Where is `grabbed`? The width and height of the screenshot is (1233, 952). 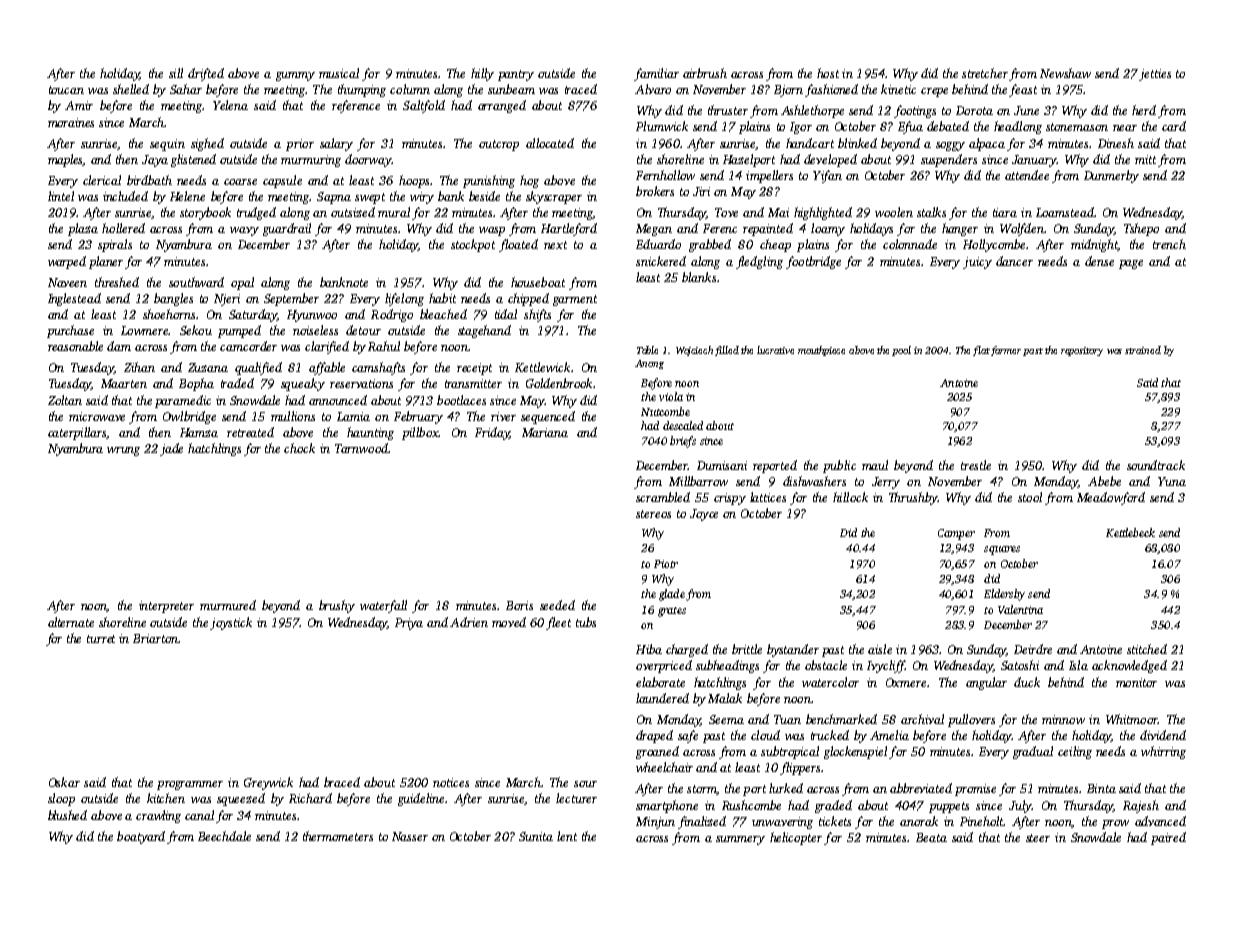
grabbed is located at coordinates (710, 245).
